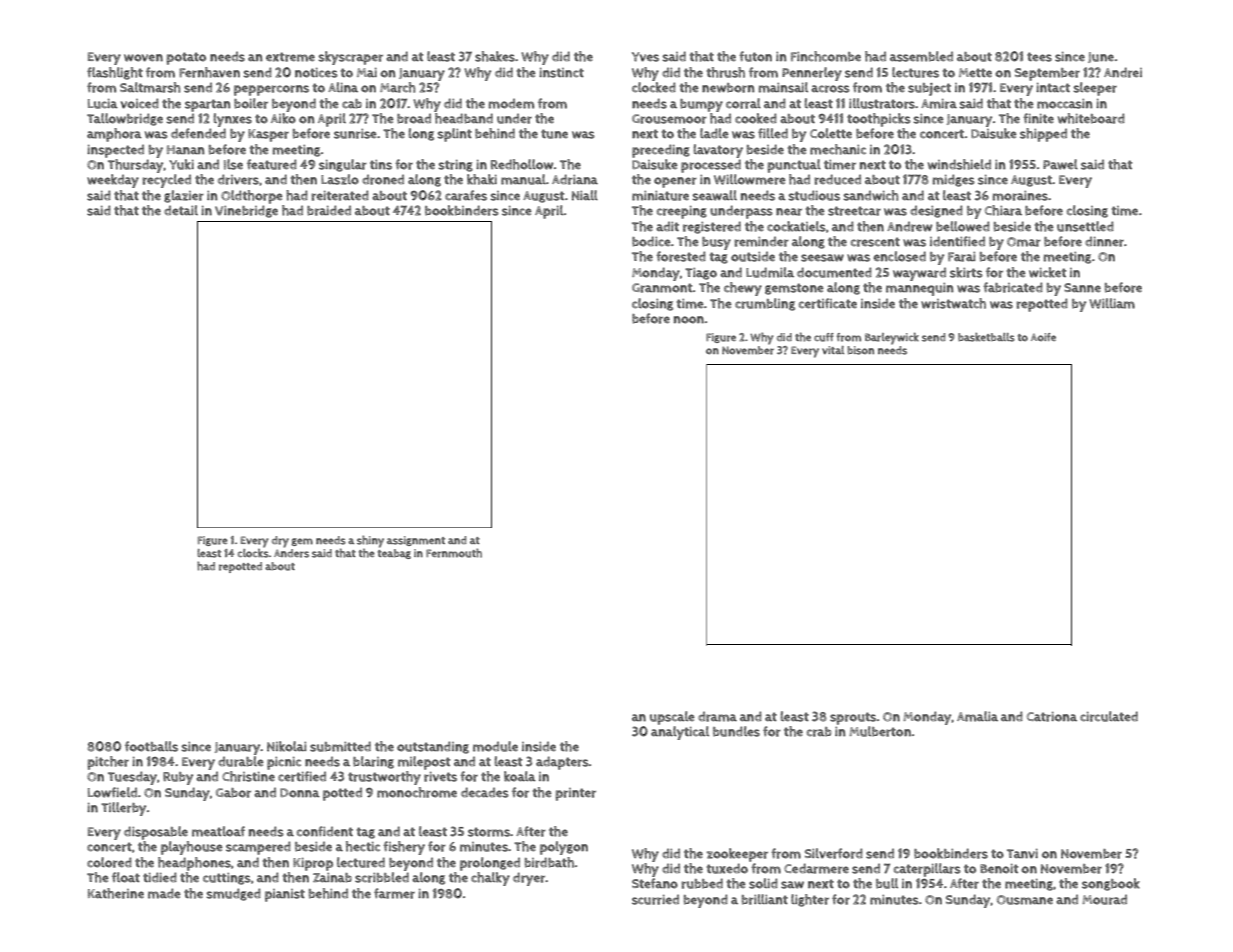  What do you see at coordinates (246, 211) in the screenshot?
I see `Vinebridge` at bounding box center [246, 211].
